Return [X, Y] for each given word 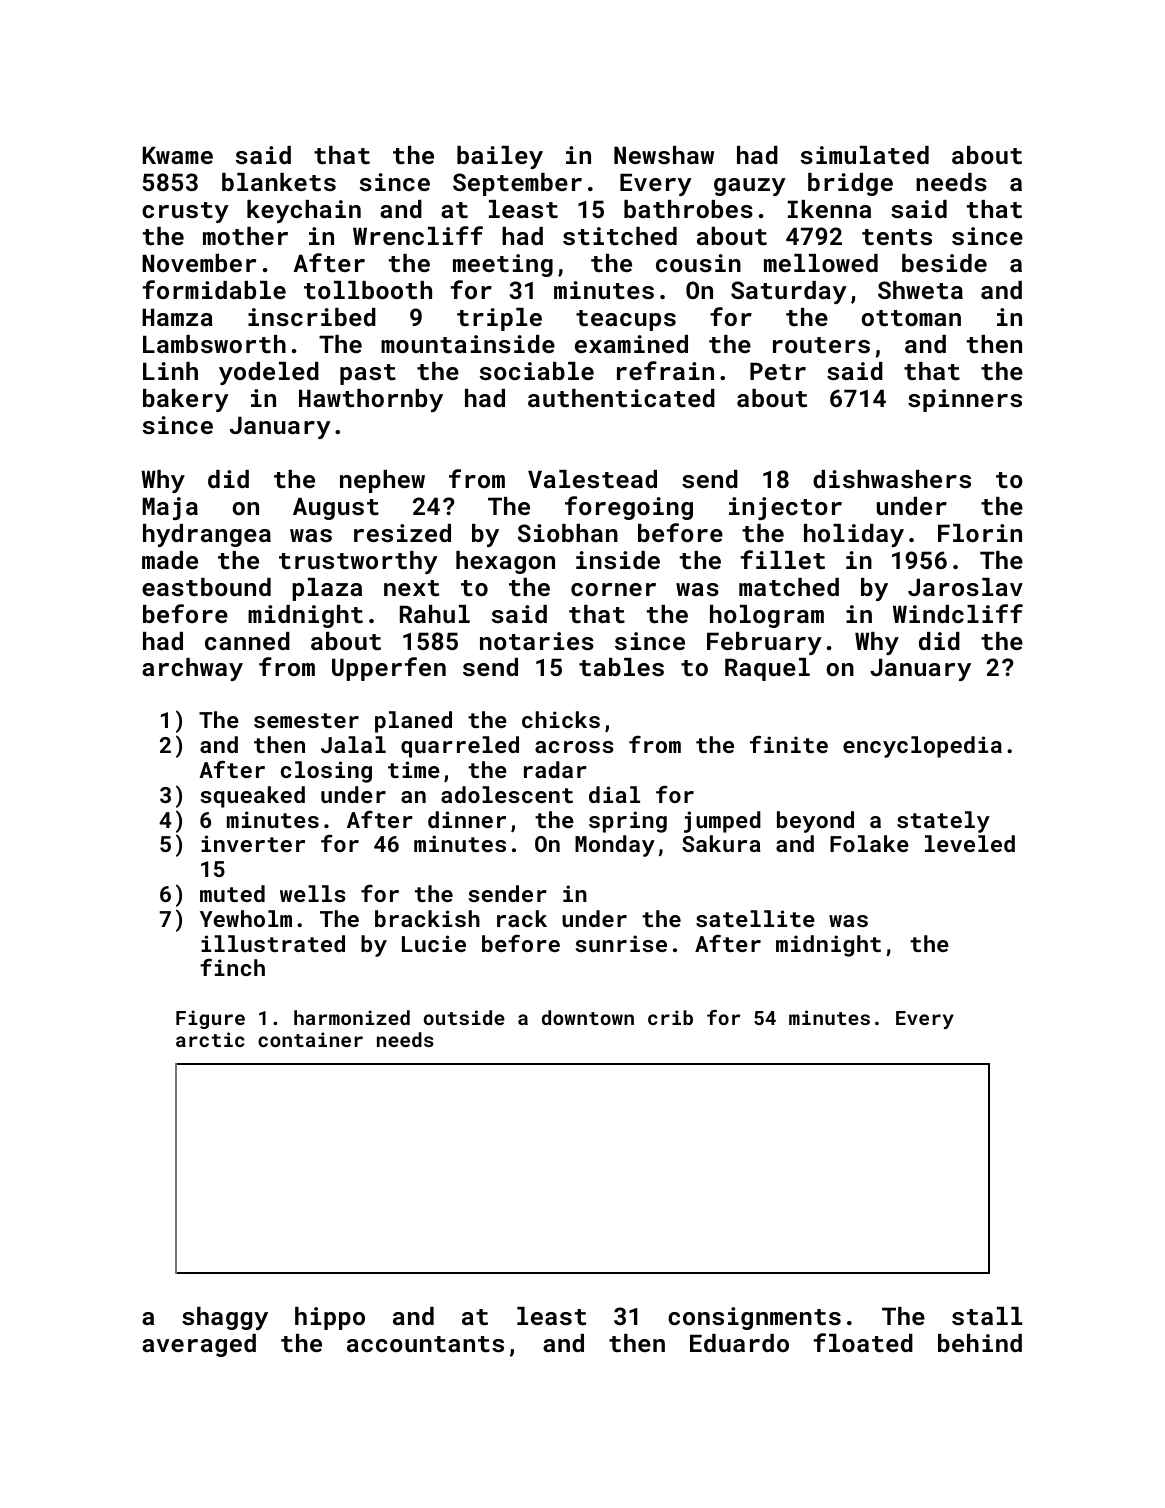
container [310, 1039]
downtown [588, 1017]
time [414, 769]
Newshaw [664, 155]
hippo [330, 1318]
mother [245, 236]
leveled [970, 843]
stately [943, 822]
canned [247, 641]
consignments [754, 1318]
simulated [865, 155]
